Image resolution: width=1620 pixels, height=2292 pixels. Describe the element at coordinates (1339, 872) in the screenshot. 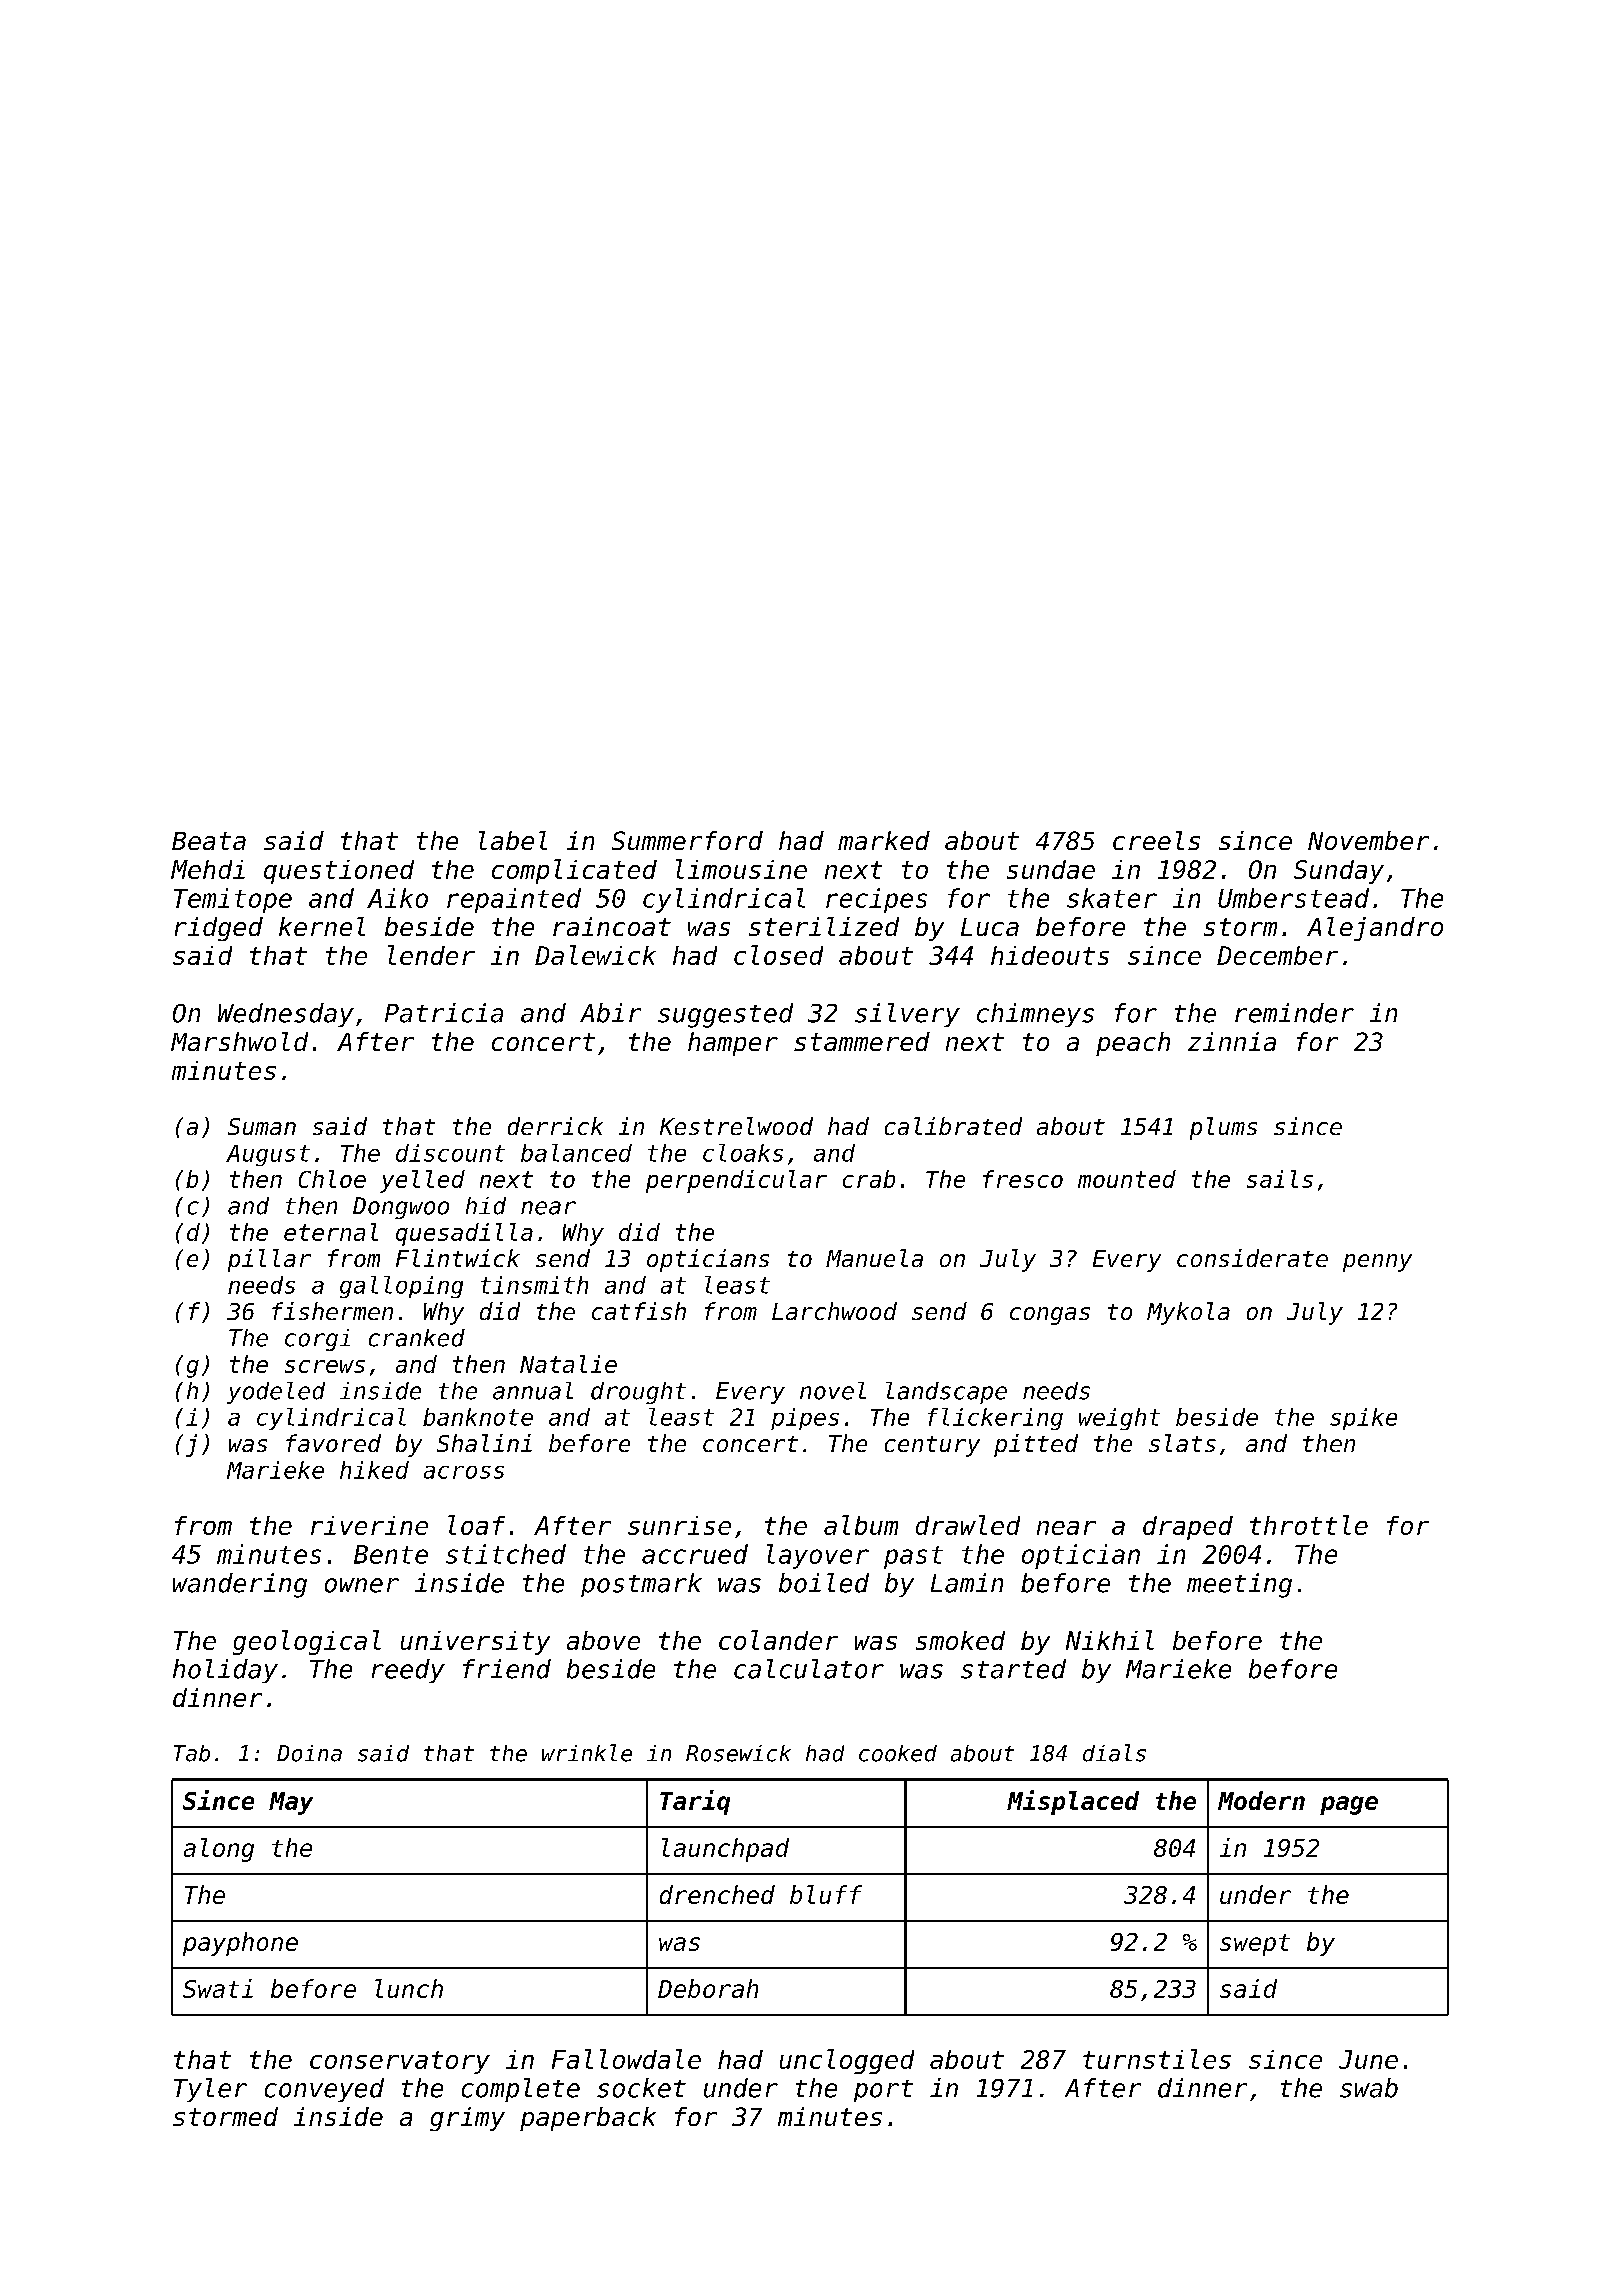

I see `Sunday` at that location.
